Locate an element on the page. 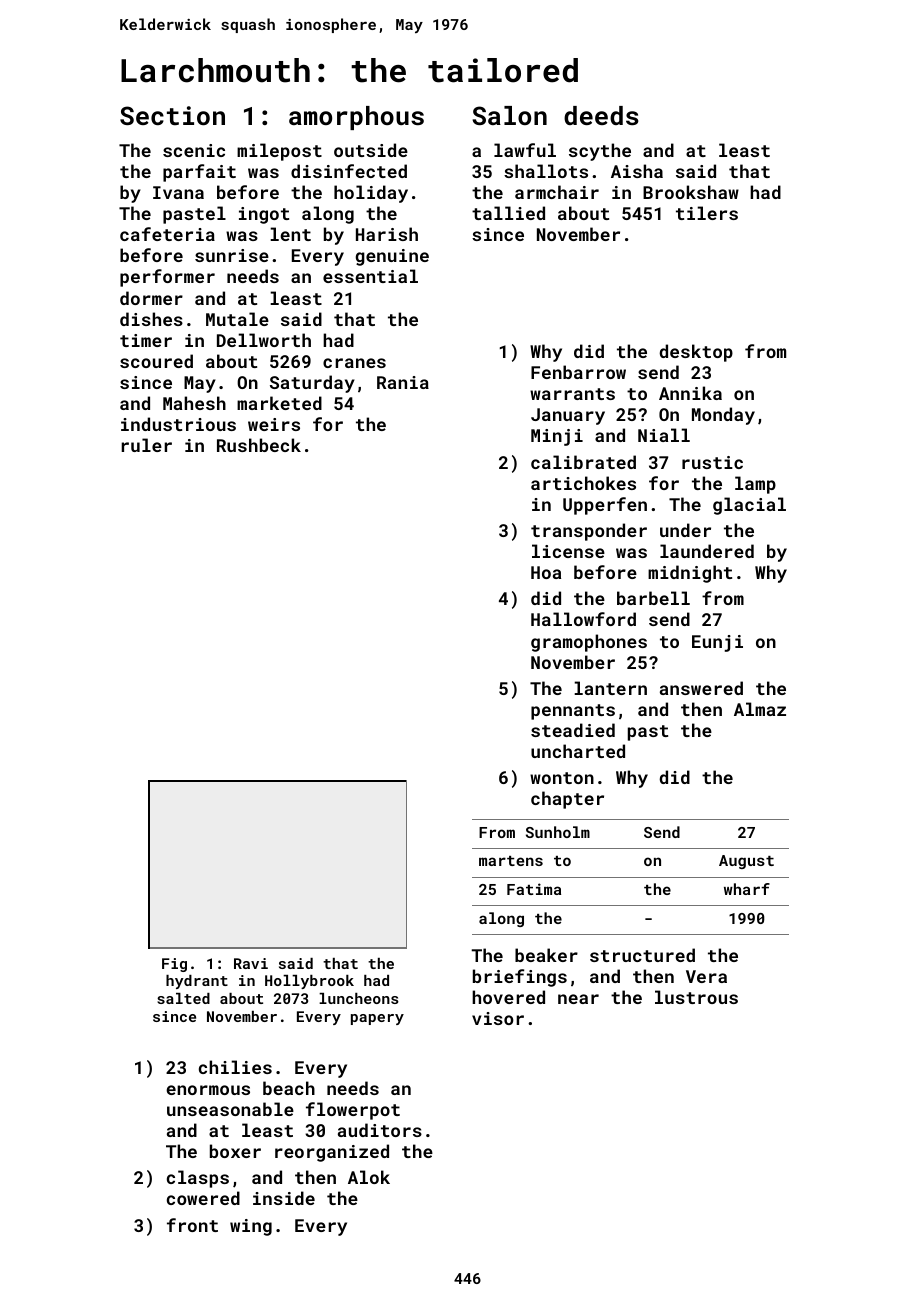 This page has width=908, height=1316. near is located at coordinates (578, 999).
